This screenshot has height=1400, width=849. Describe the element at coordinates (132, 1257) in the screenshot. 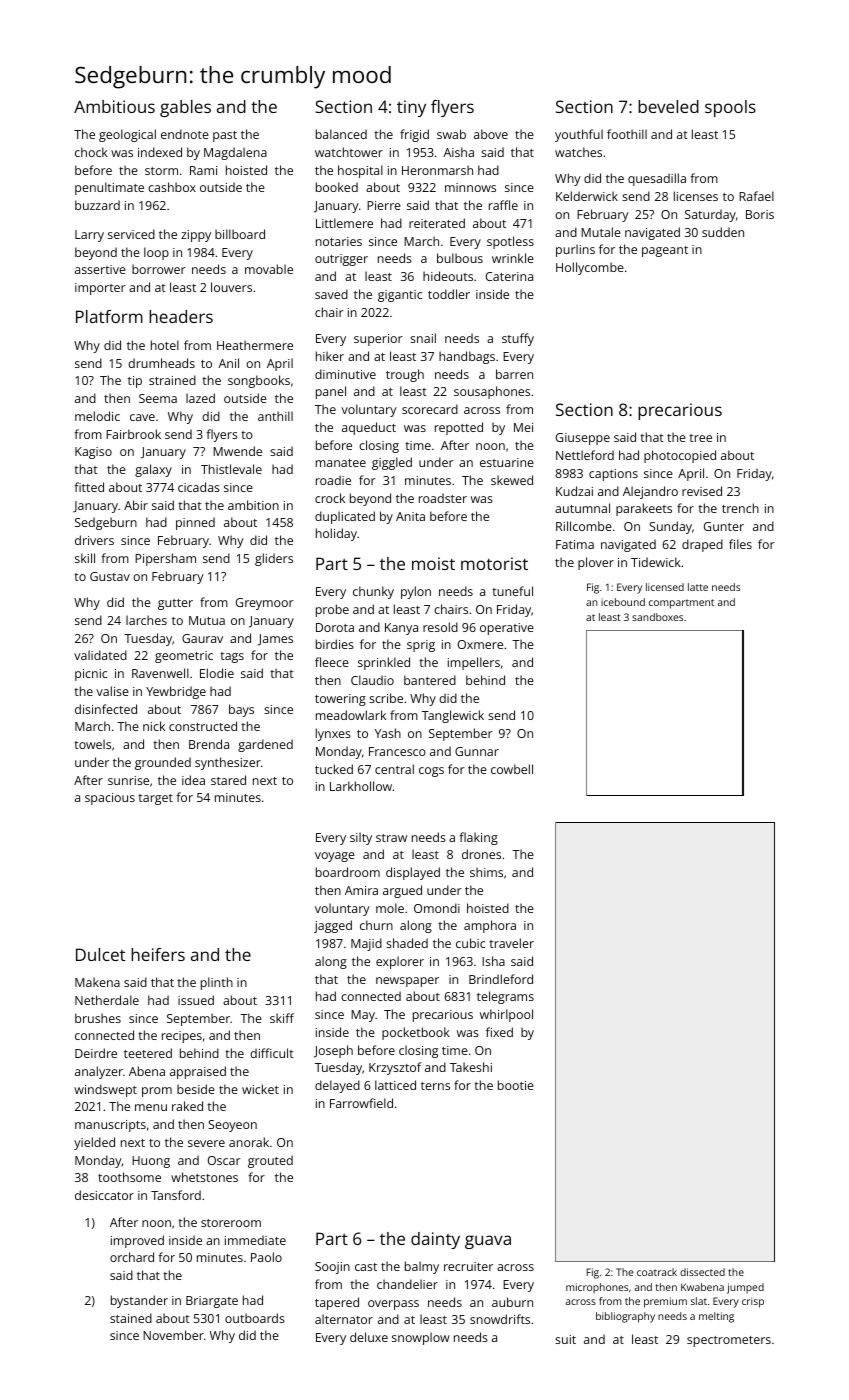

I see `orchard` at that location.
